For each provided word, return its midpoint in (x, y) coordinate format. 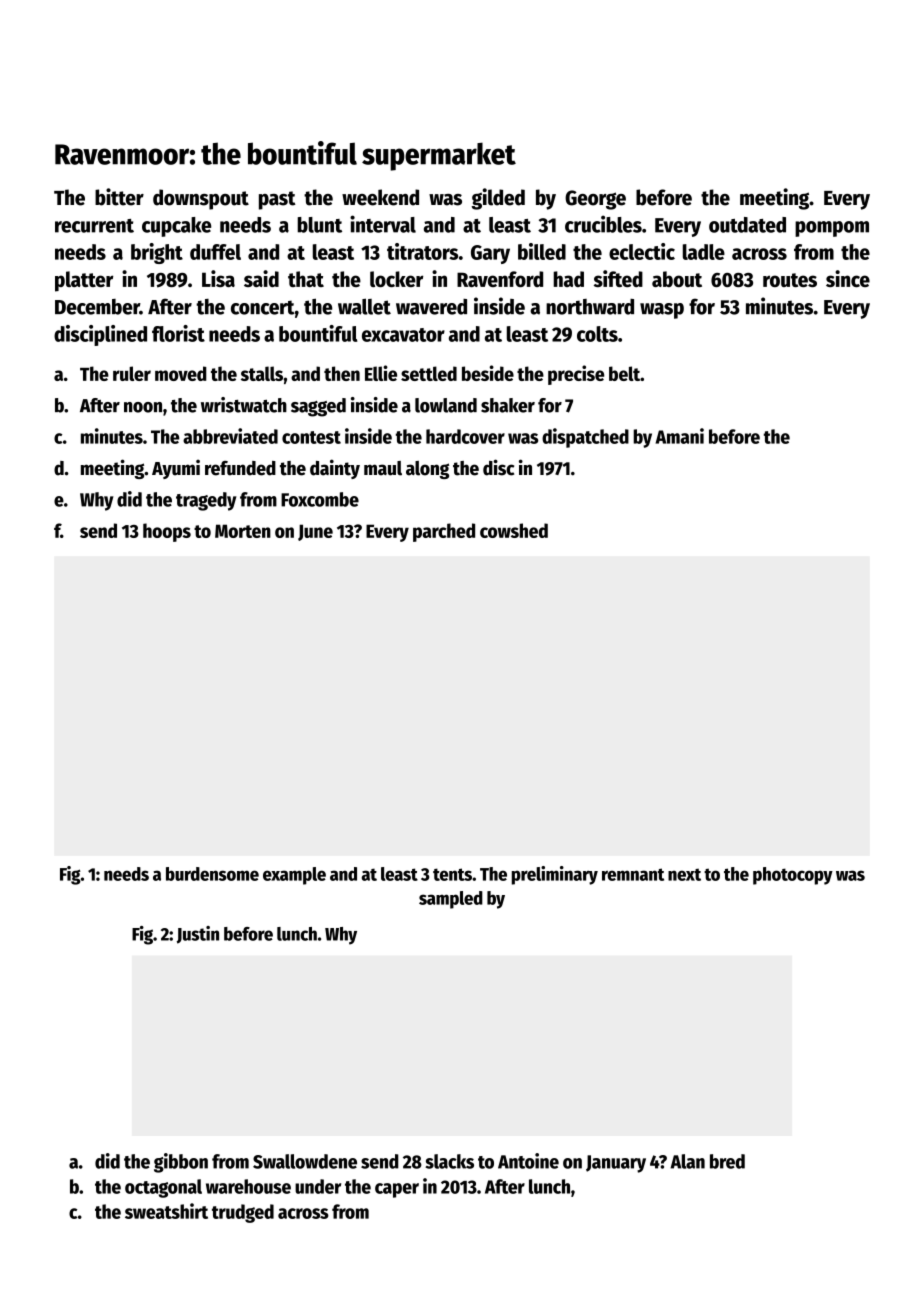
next (684, 874)
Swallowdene (305, 1161)
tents (452, 874)
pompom (832, 229)
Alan (687, 1161)
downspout (201, 199)
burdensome (212, 874)
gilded (498, 199)
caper (397, 1190)
